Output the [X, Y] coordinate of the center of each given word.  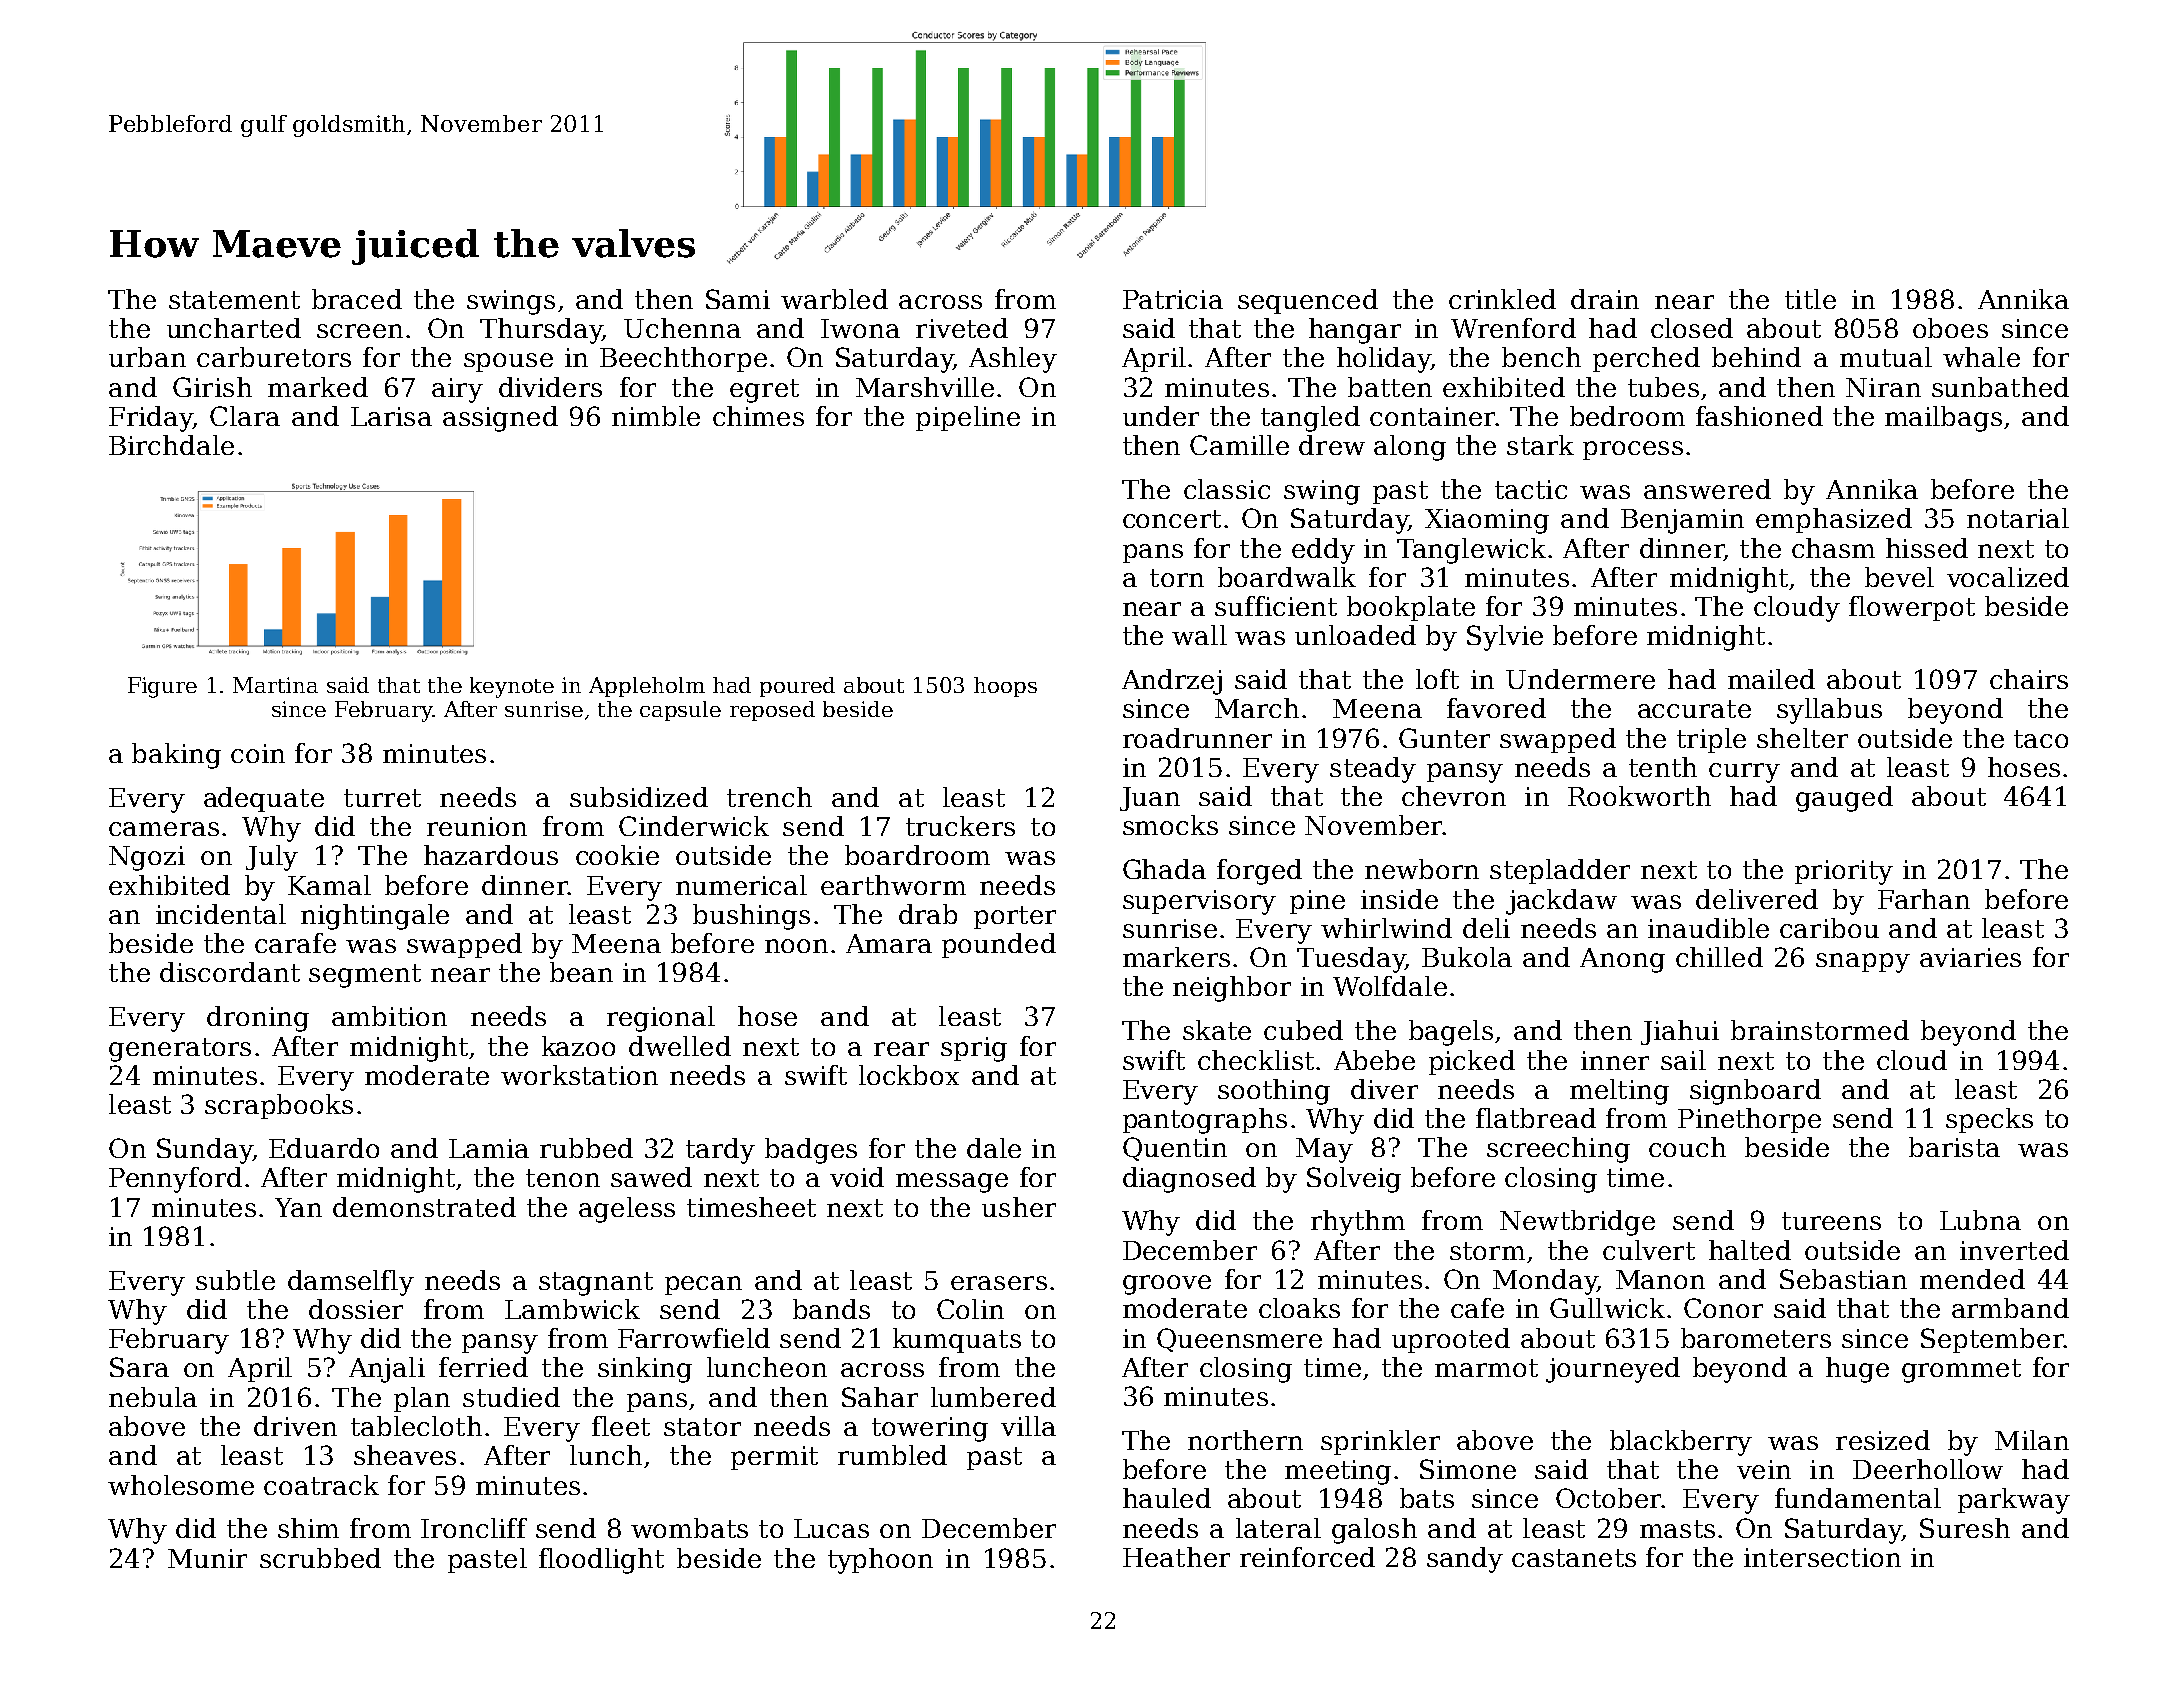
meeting [1338, 1472]
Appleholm [647, 687]
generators [180, 1050]
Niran [1883, 387]
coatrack [321, 1485]
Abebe [1374, 1060]
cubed [1303, 1030]
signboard [1755, 1092]
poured [797, 687]
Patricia [1173, 299]
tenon [563, 1178]
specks [1989, 1120]
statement [234, 300]
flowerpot [1912, 608]
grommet [1961, 1371]
